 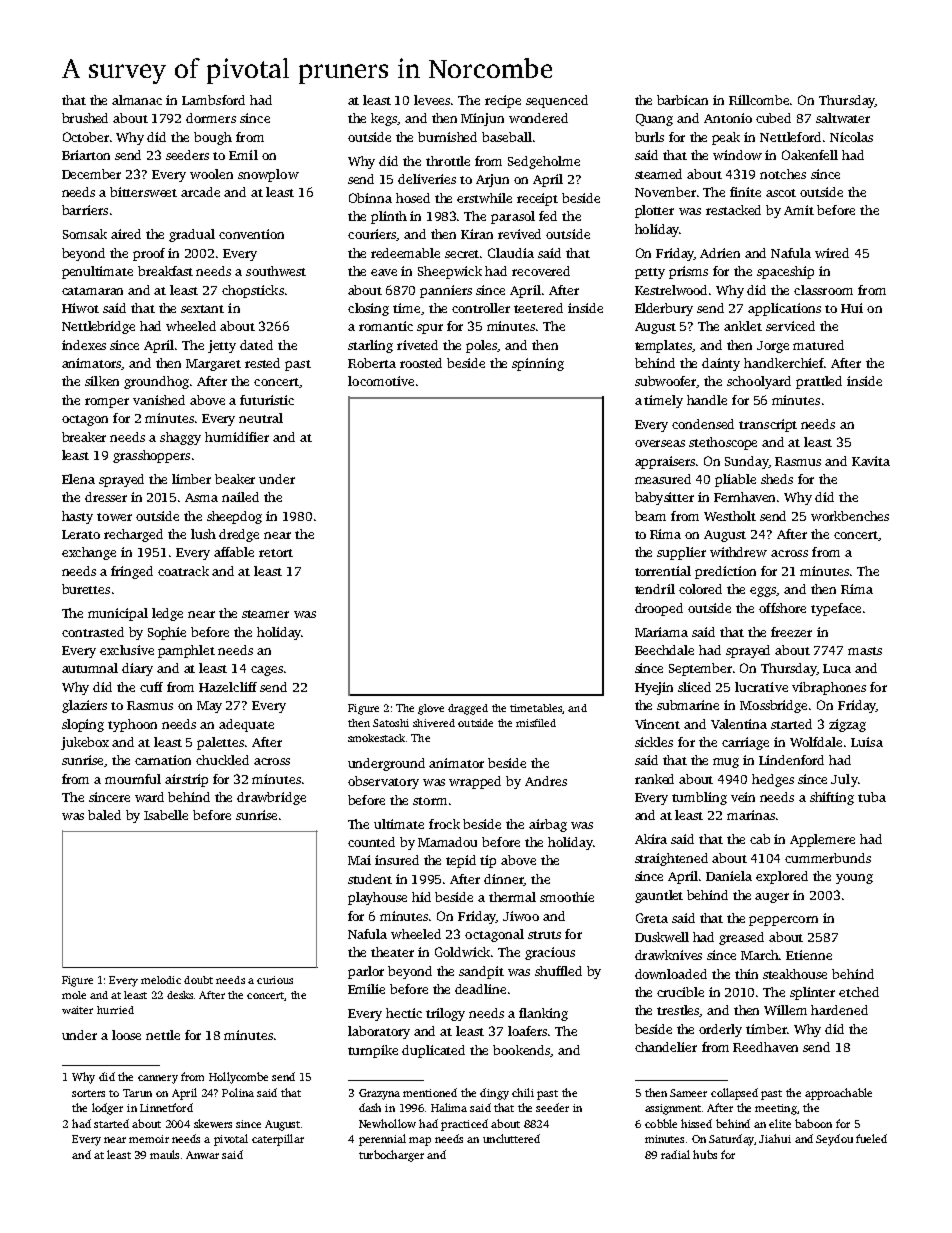 I want to click on Rillcombe, so click(x=759, y=100).
